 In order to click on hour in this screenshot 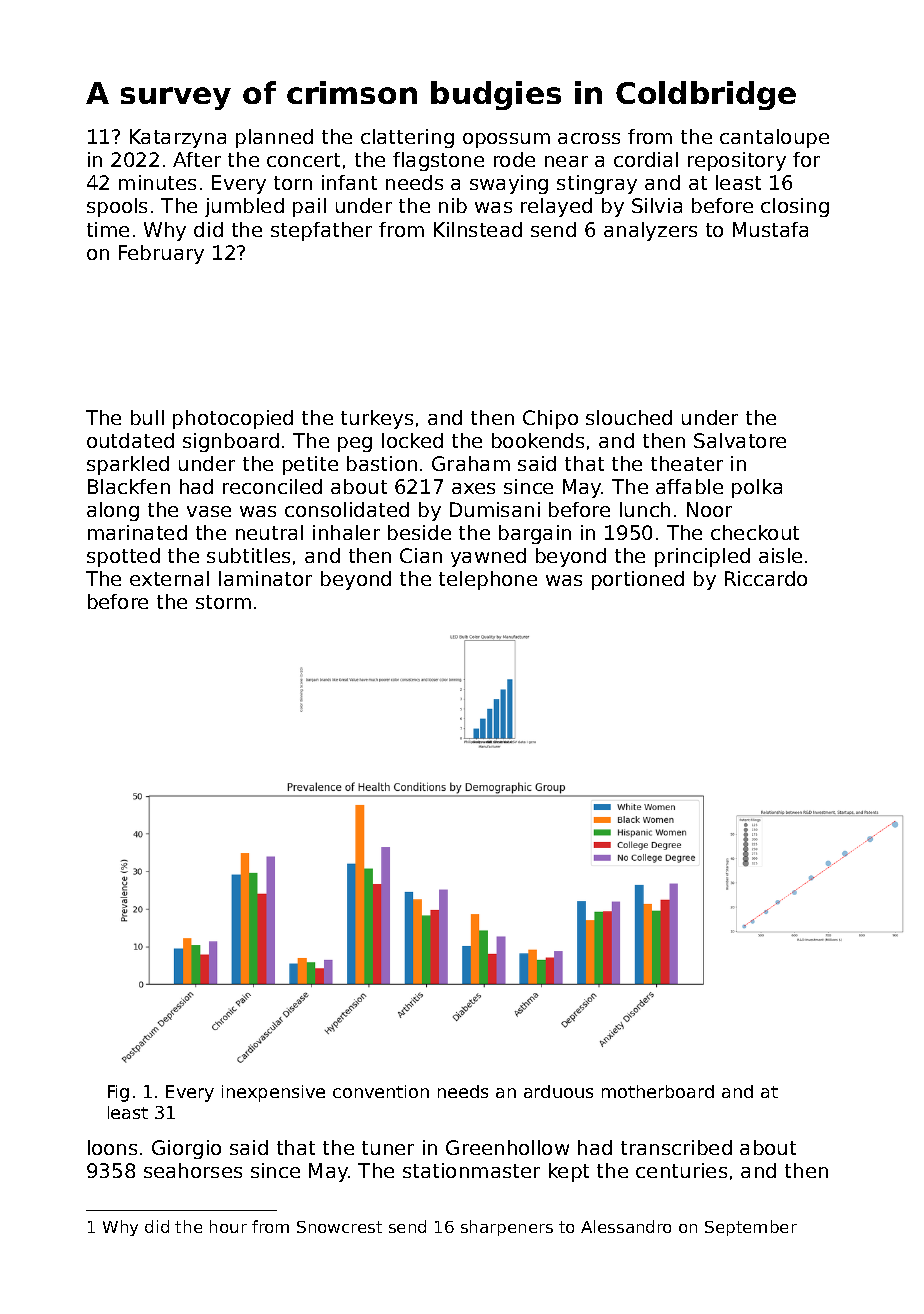, I will do `click(228, 1226)`.
